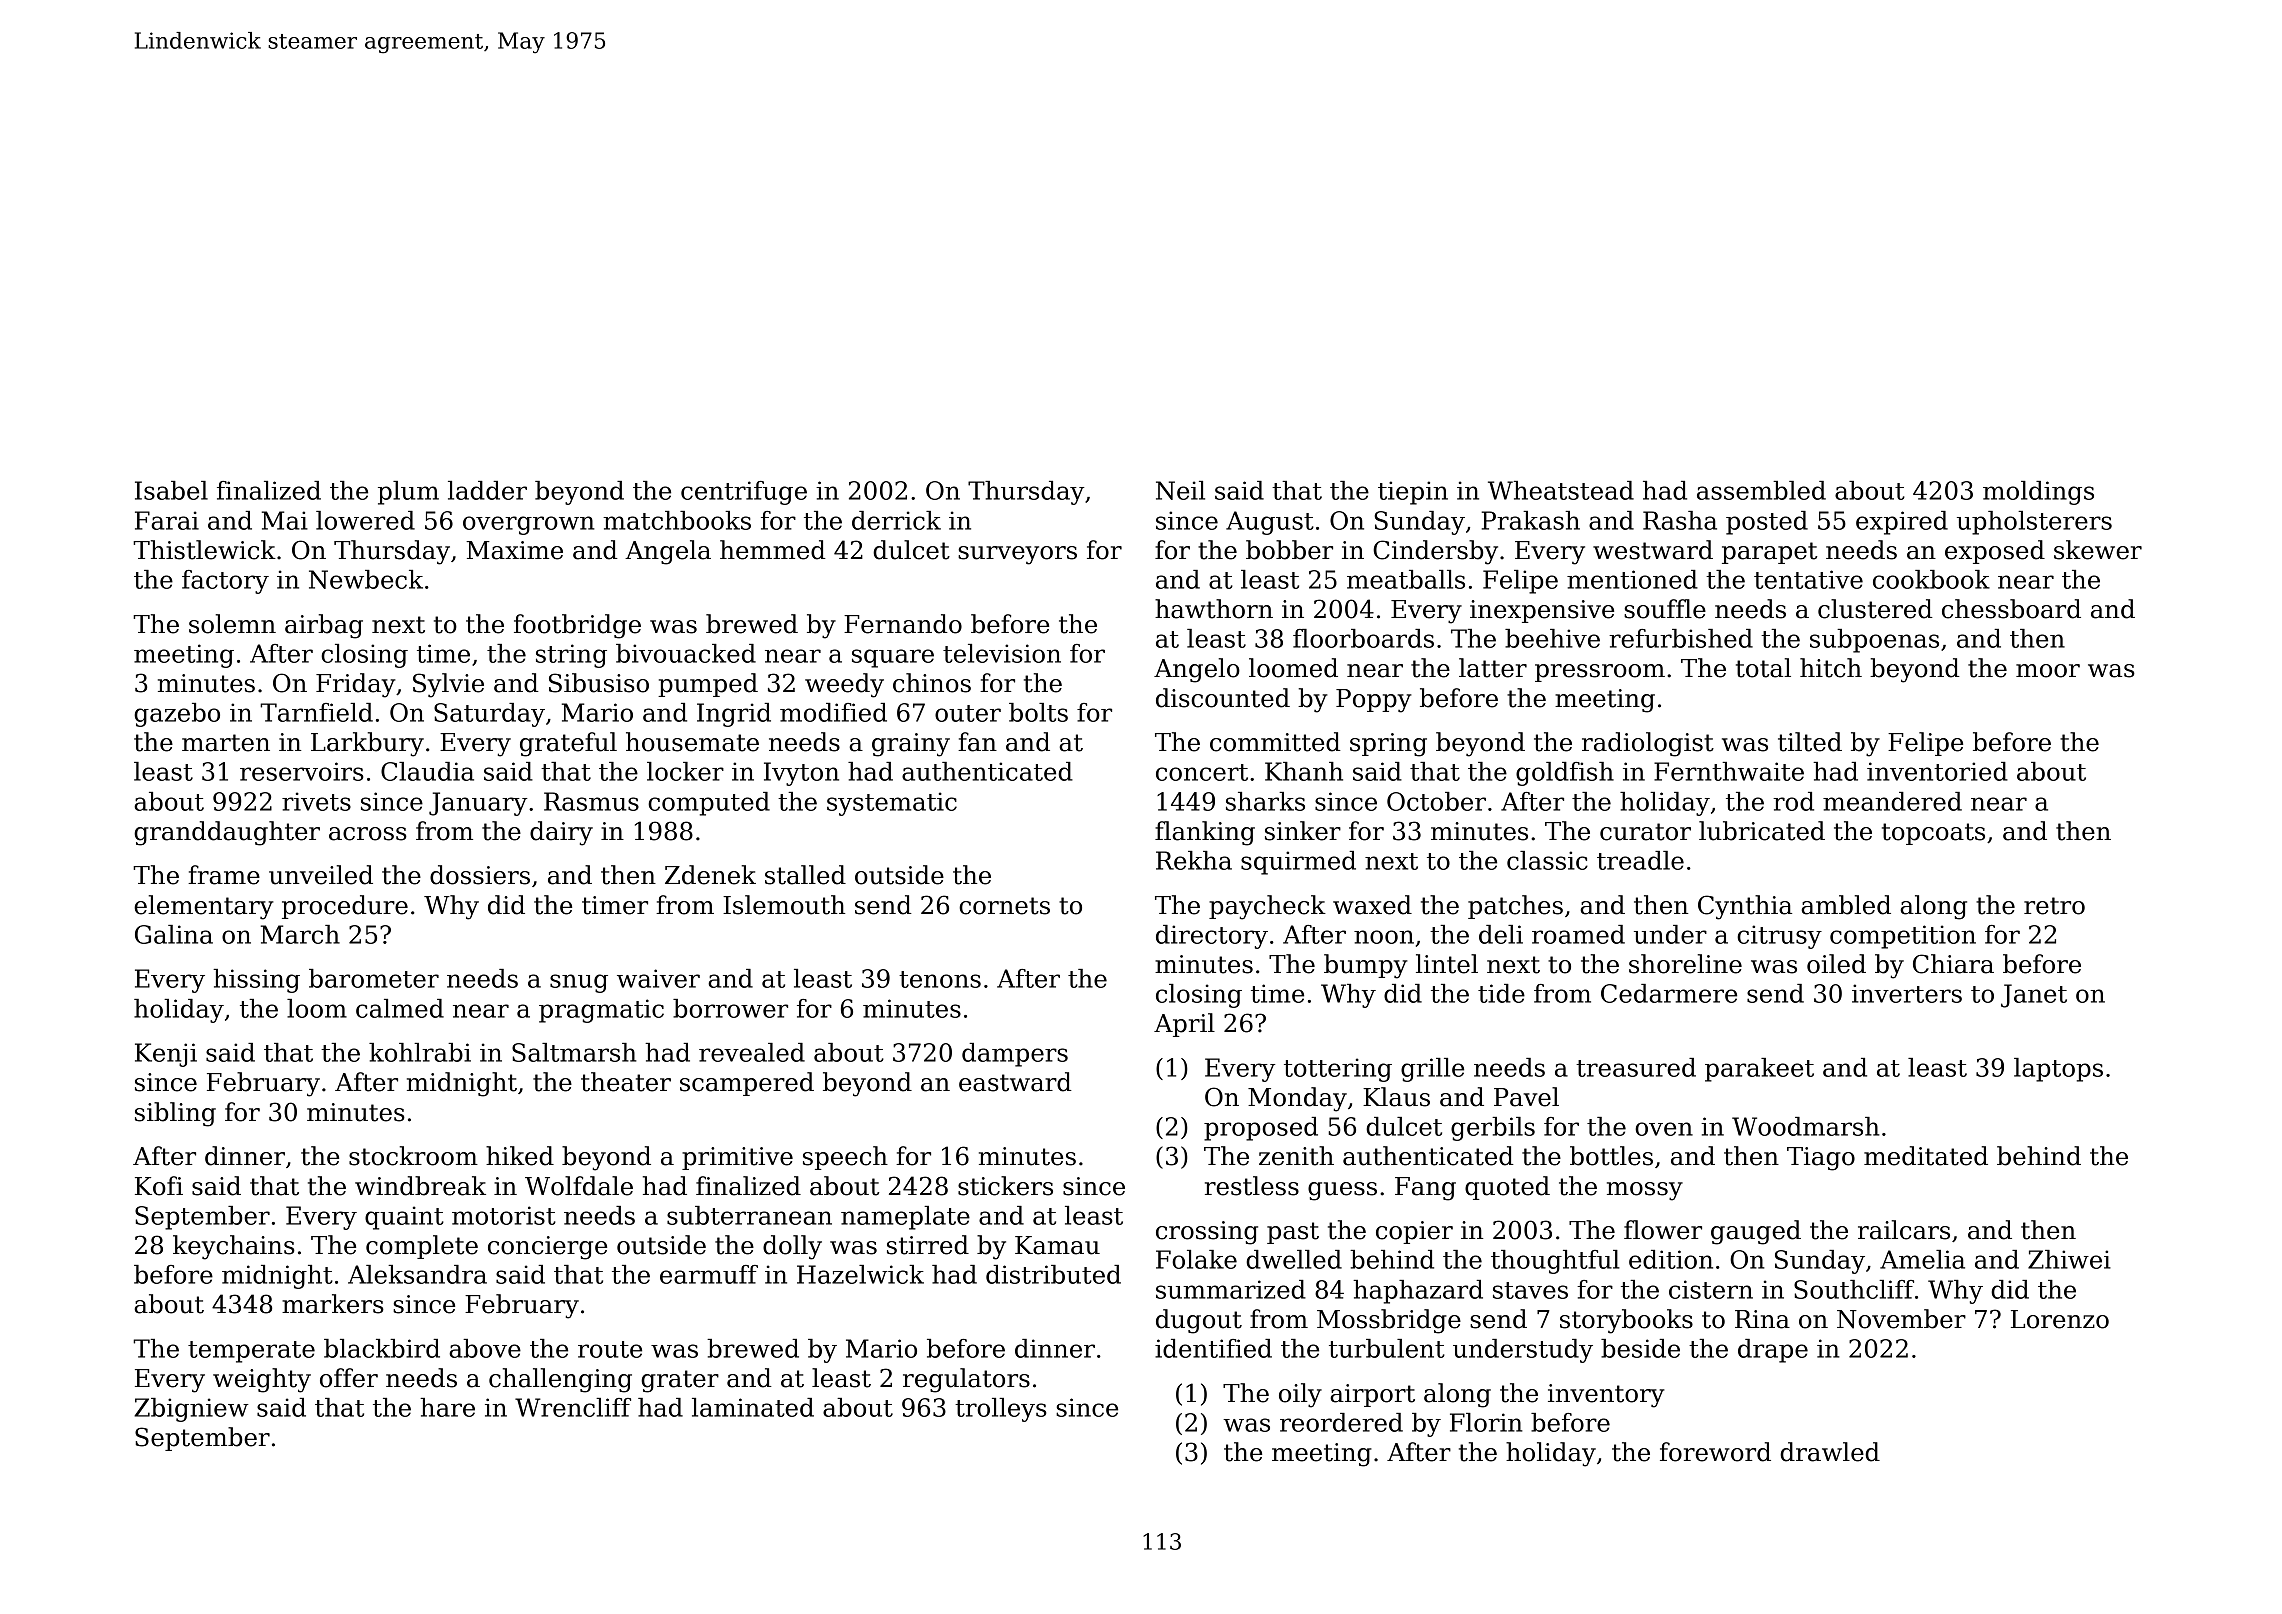  I want to click on Sylvie, so click(448, 685).
